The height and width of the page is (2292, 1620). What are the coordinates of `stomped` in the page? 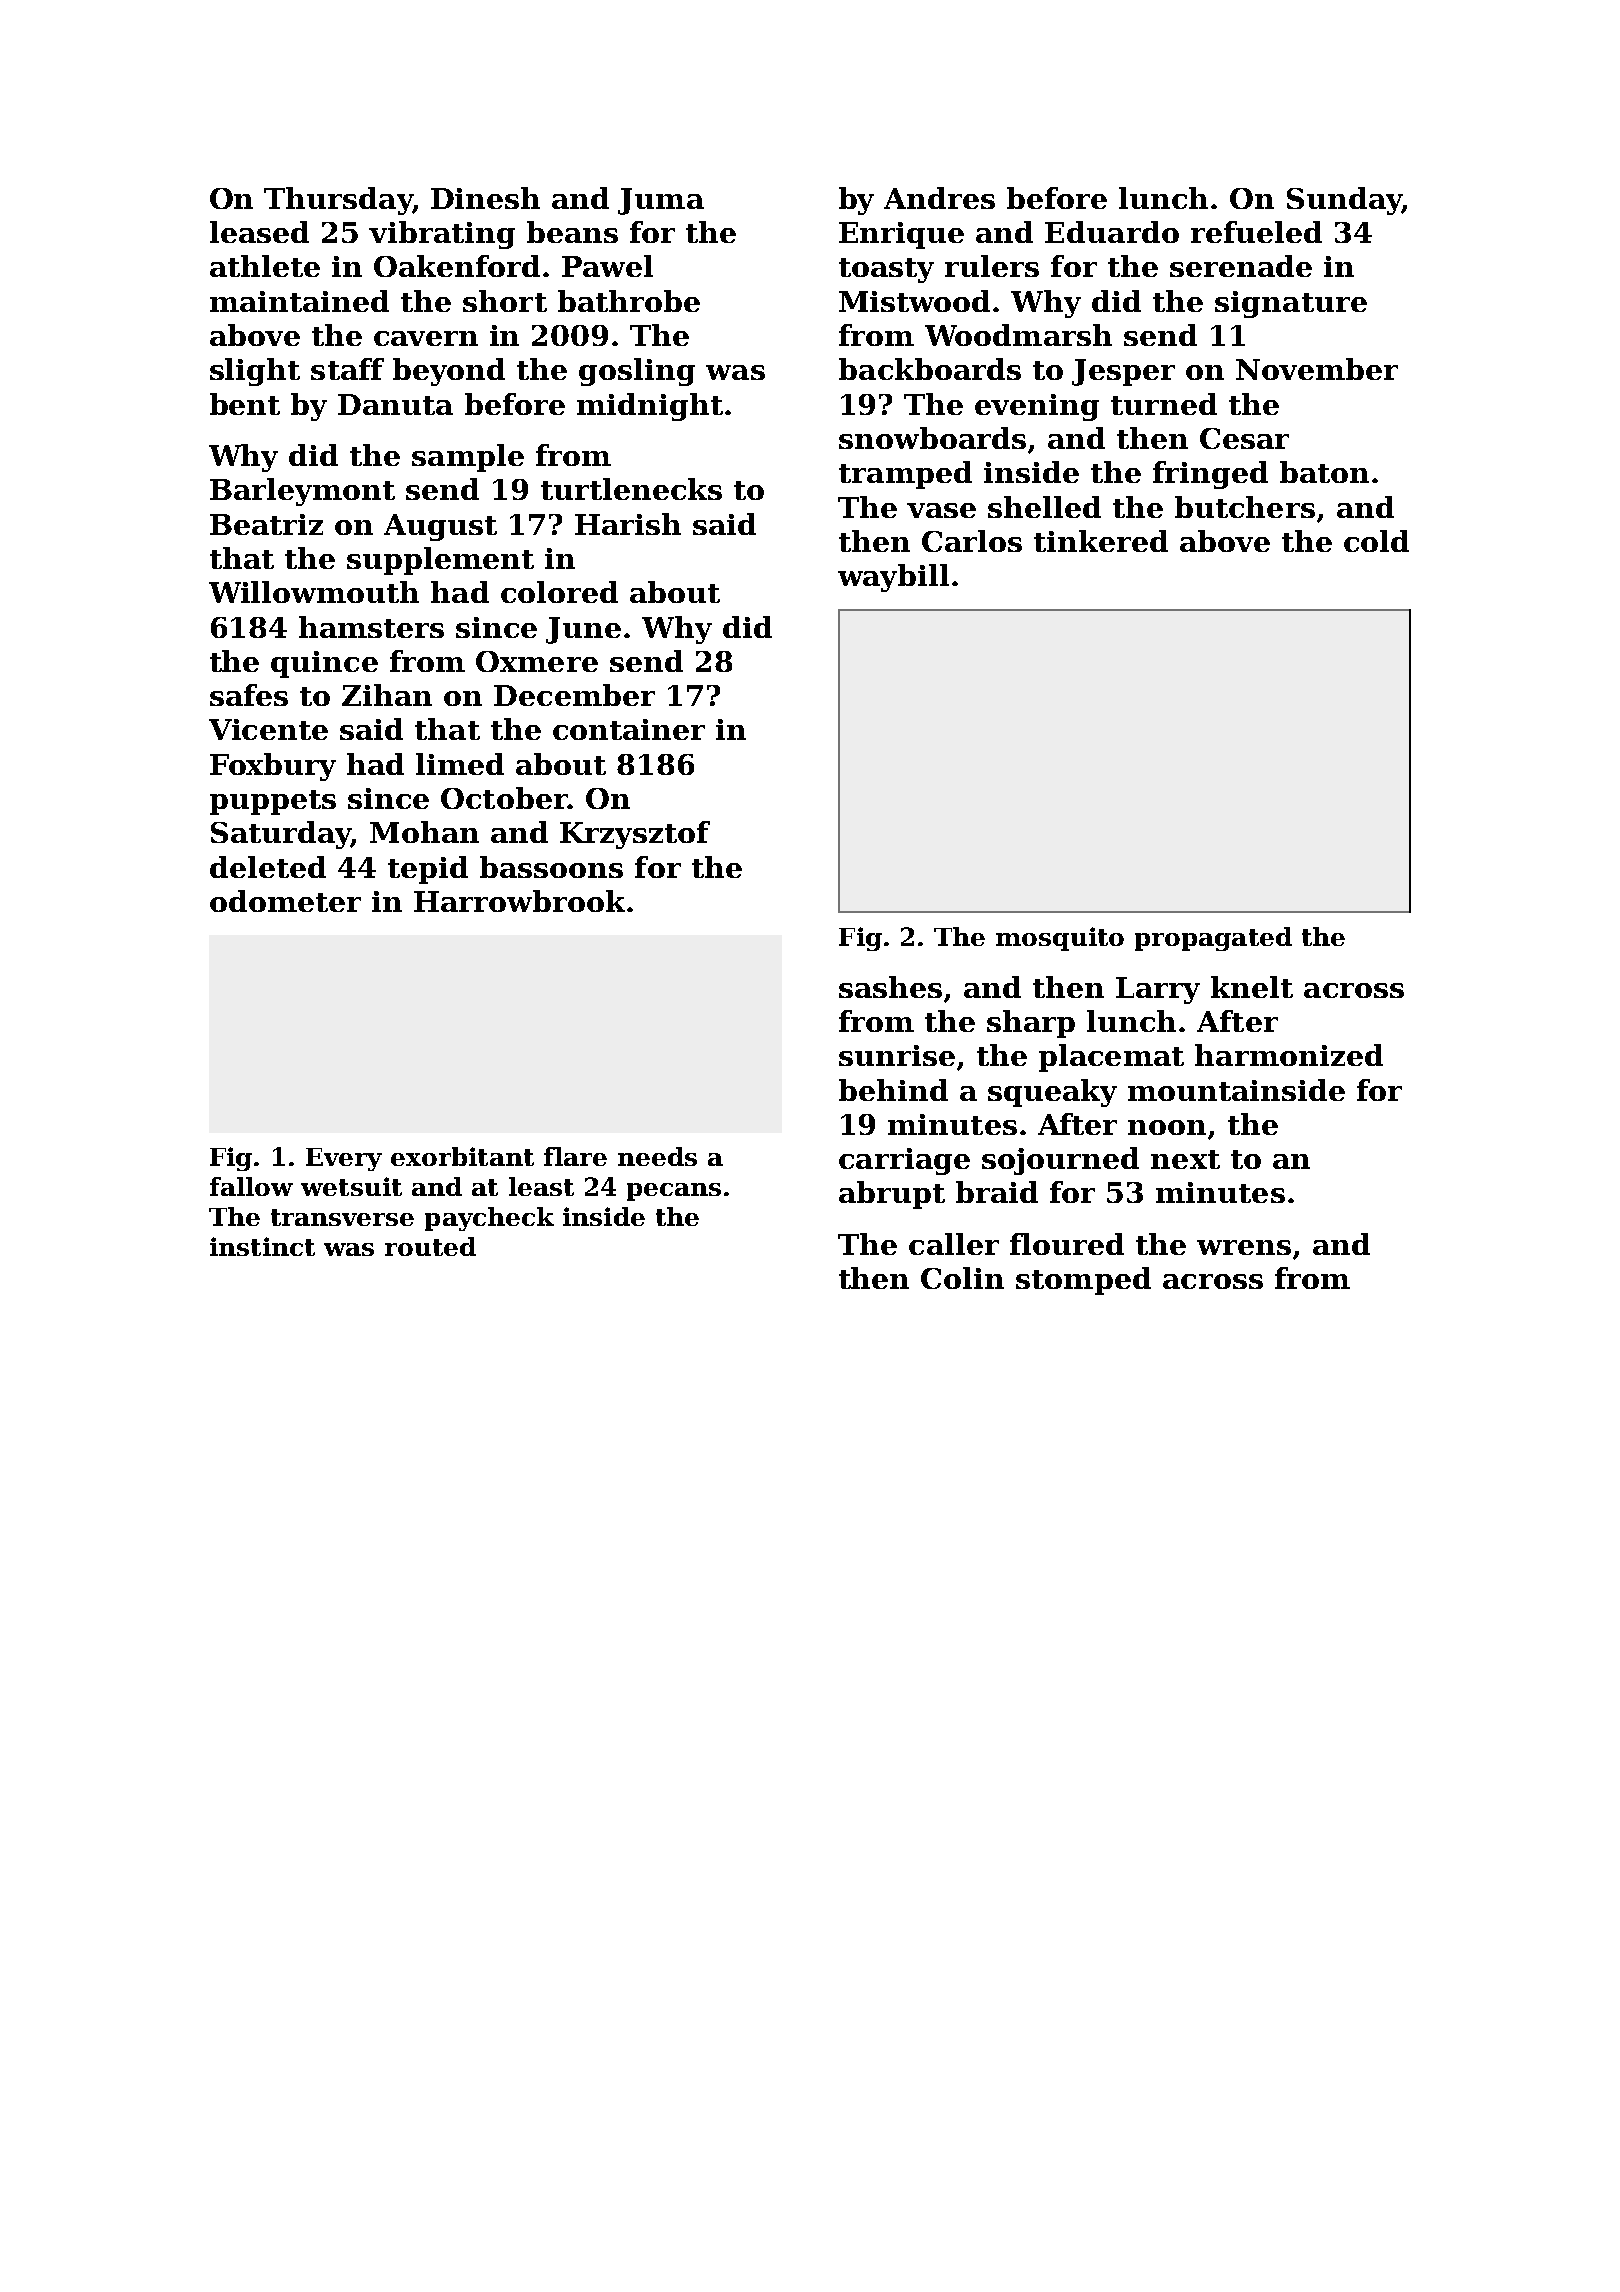 It's located at (1083, 1281).
